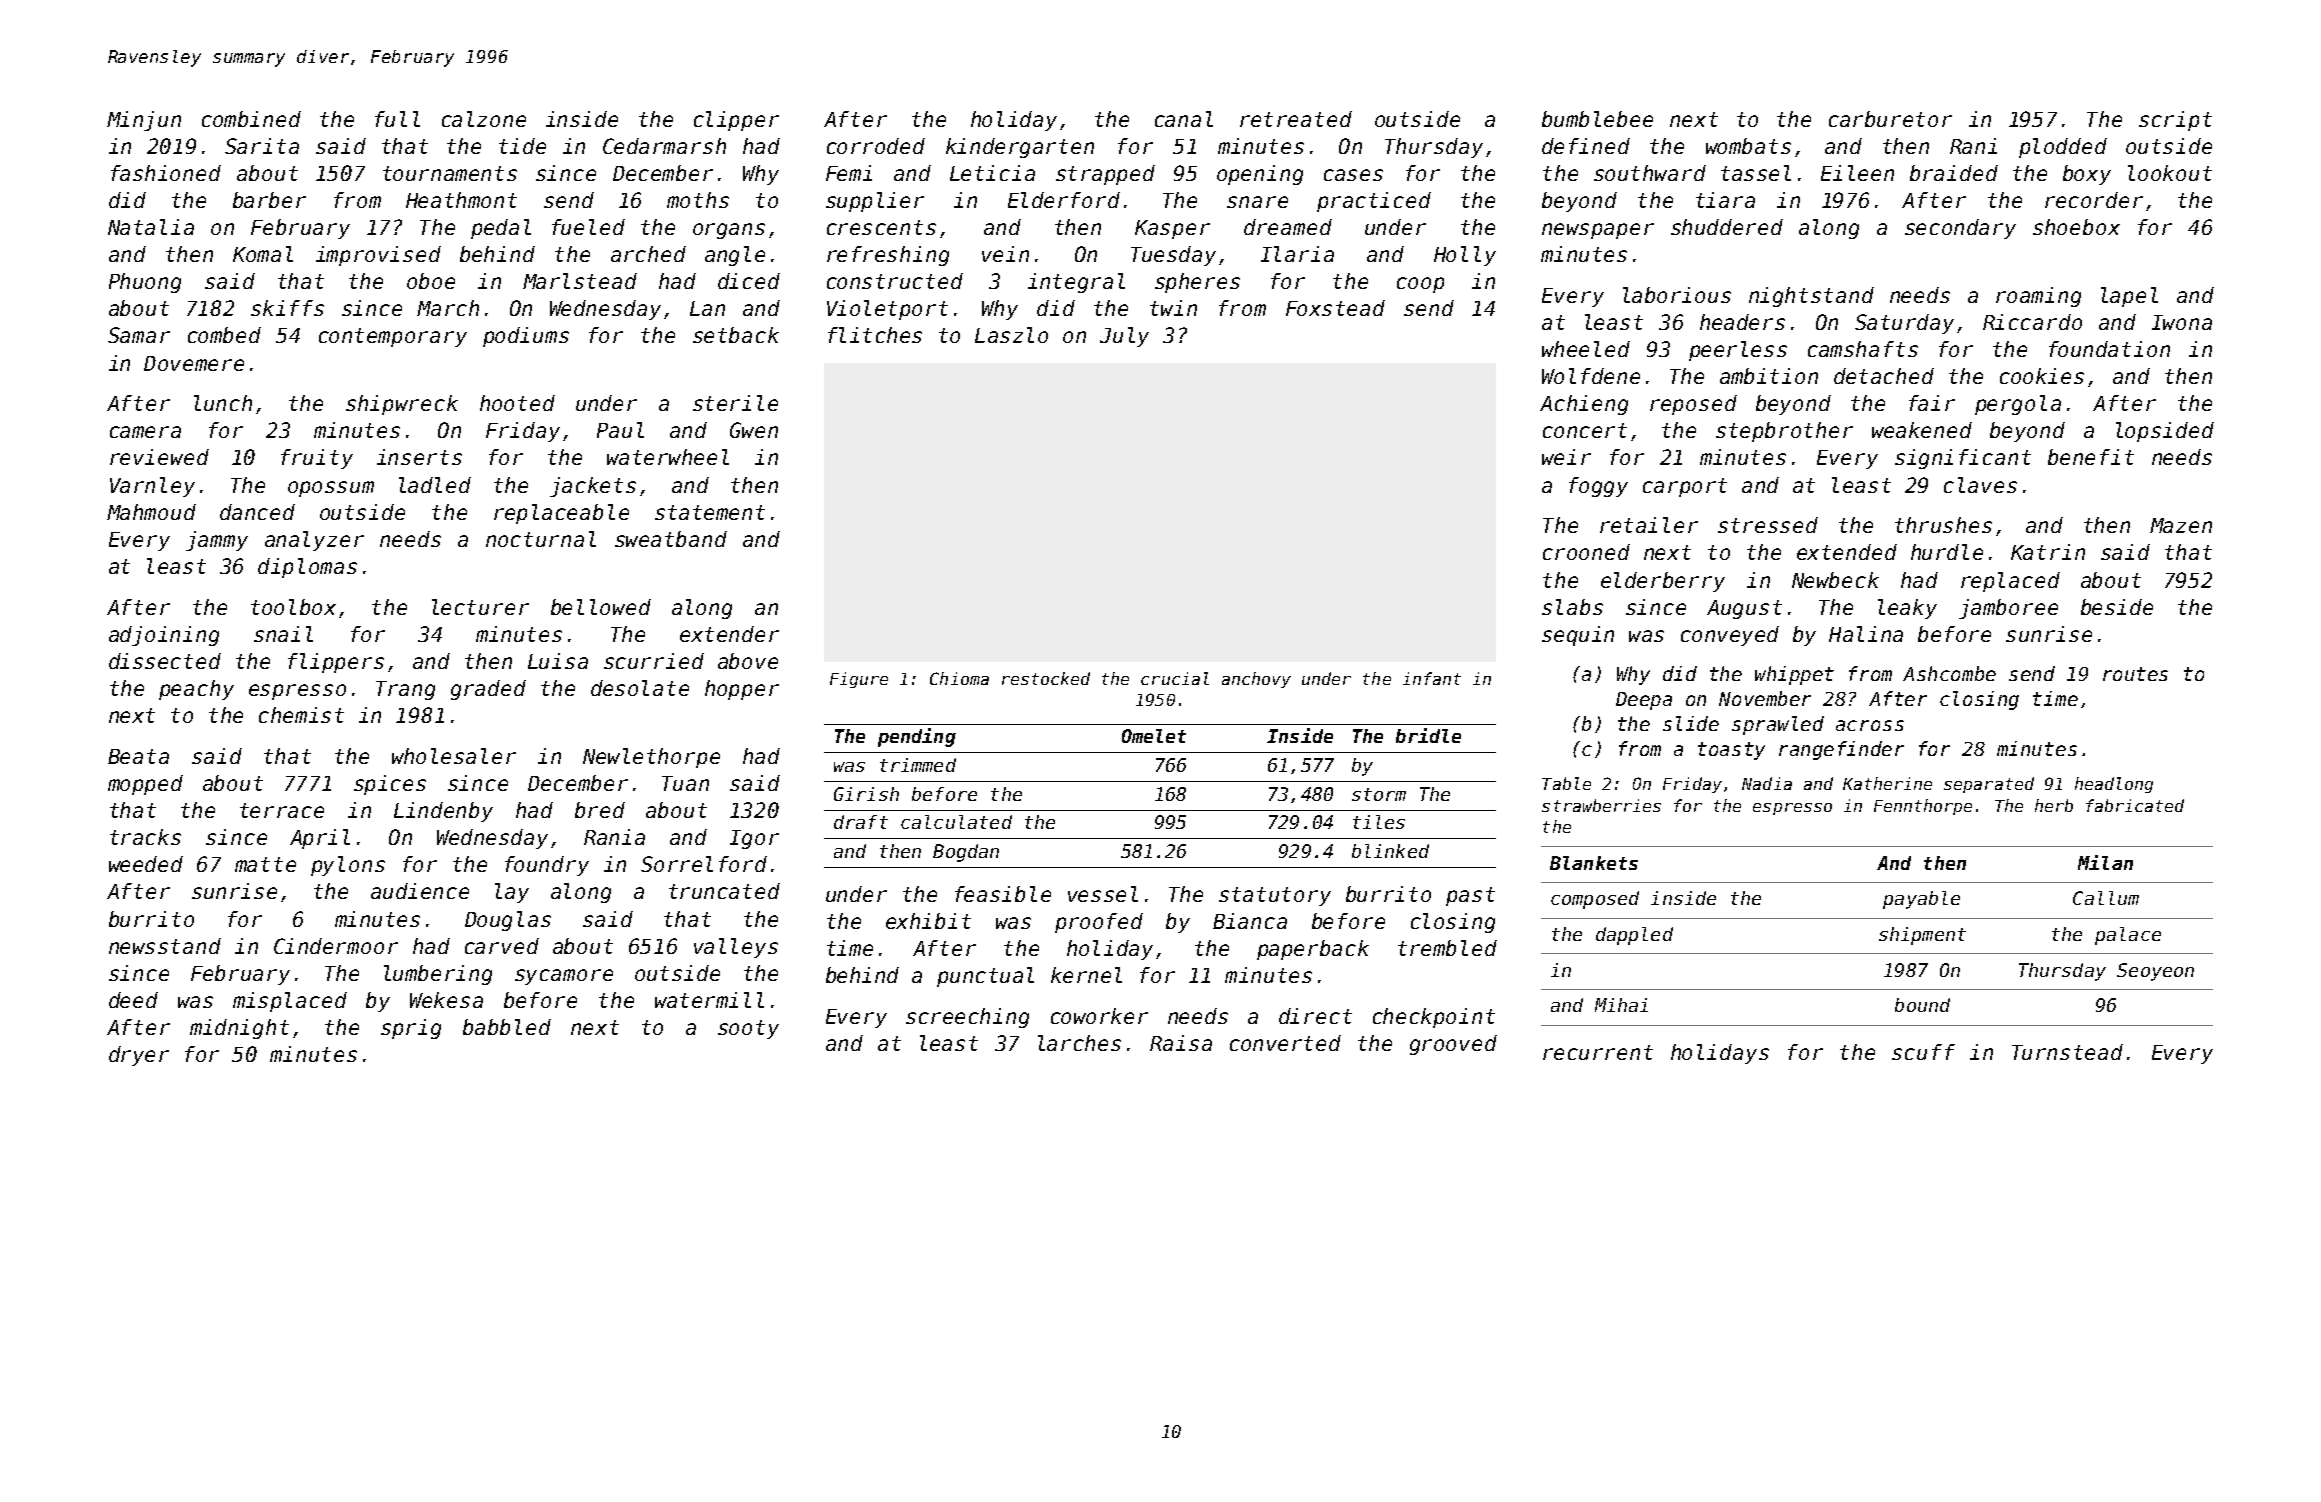  I want to click on Omelet, so click(1154, 736).
